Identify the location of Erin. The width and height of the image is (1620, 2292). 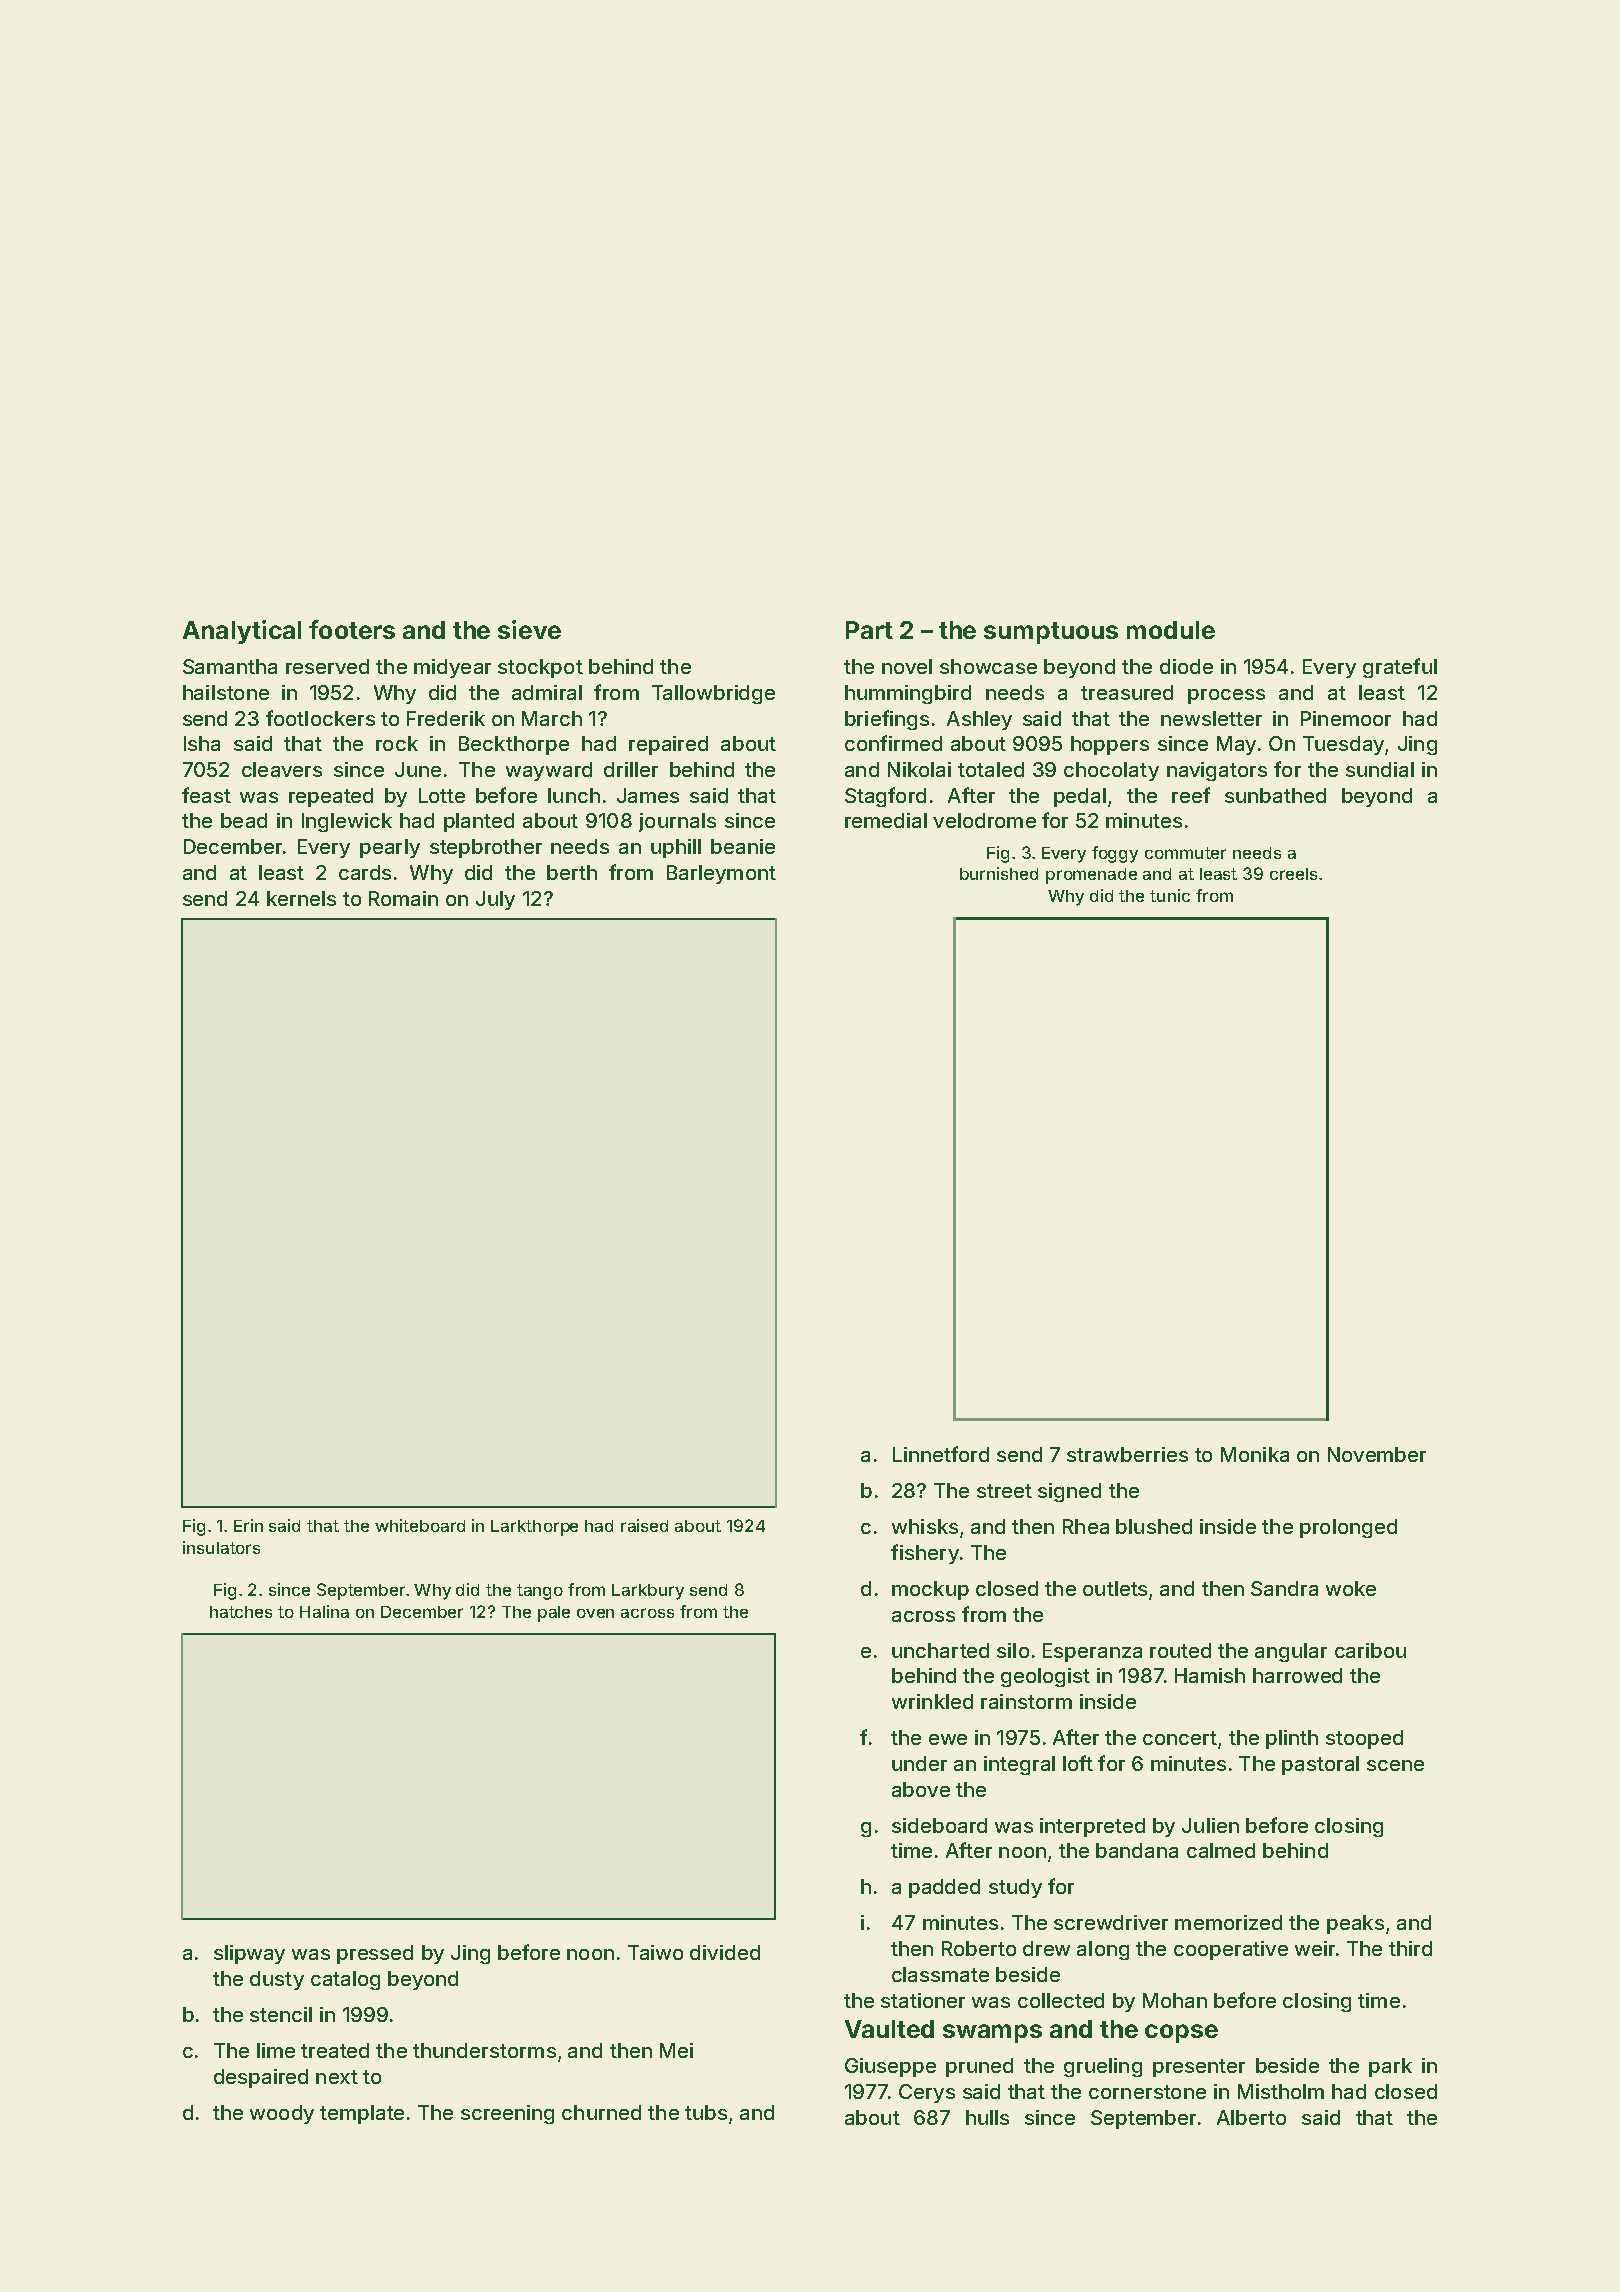
(248, 1525).
